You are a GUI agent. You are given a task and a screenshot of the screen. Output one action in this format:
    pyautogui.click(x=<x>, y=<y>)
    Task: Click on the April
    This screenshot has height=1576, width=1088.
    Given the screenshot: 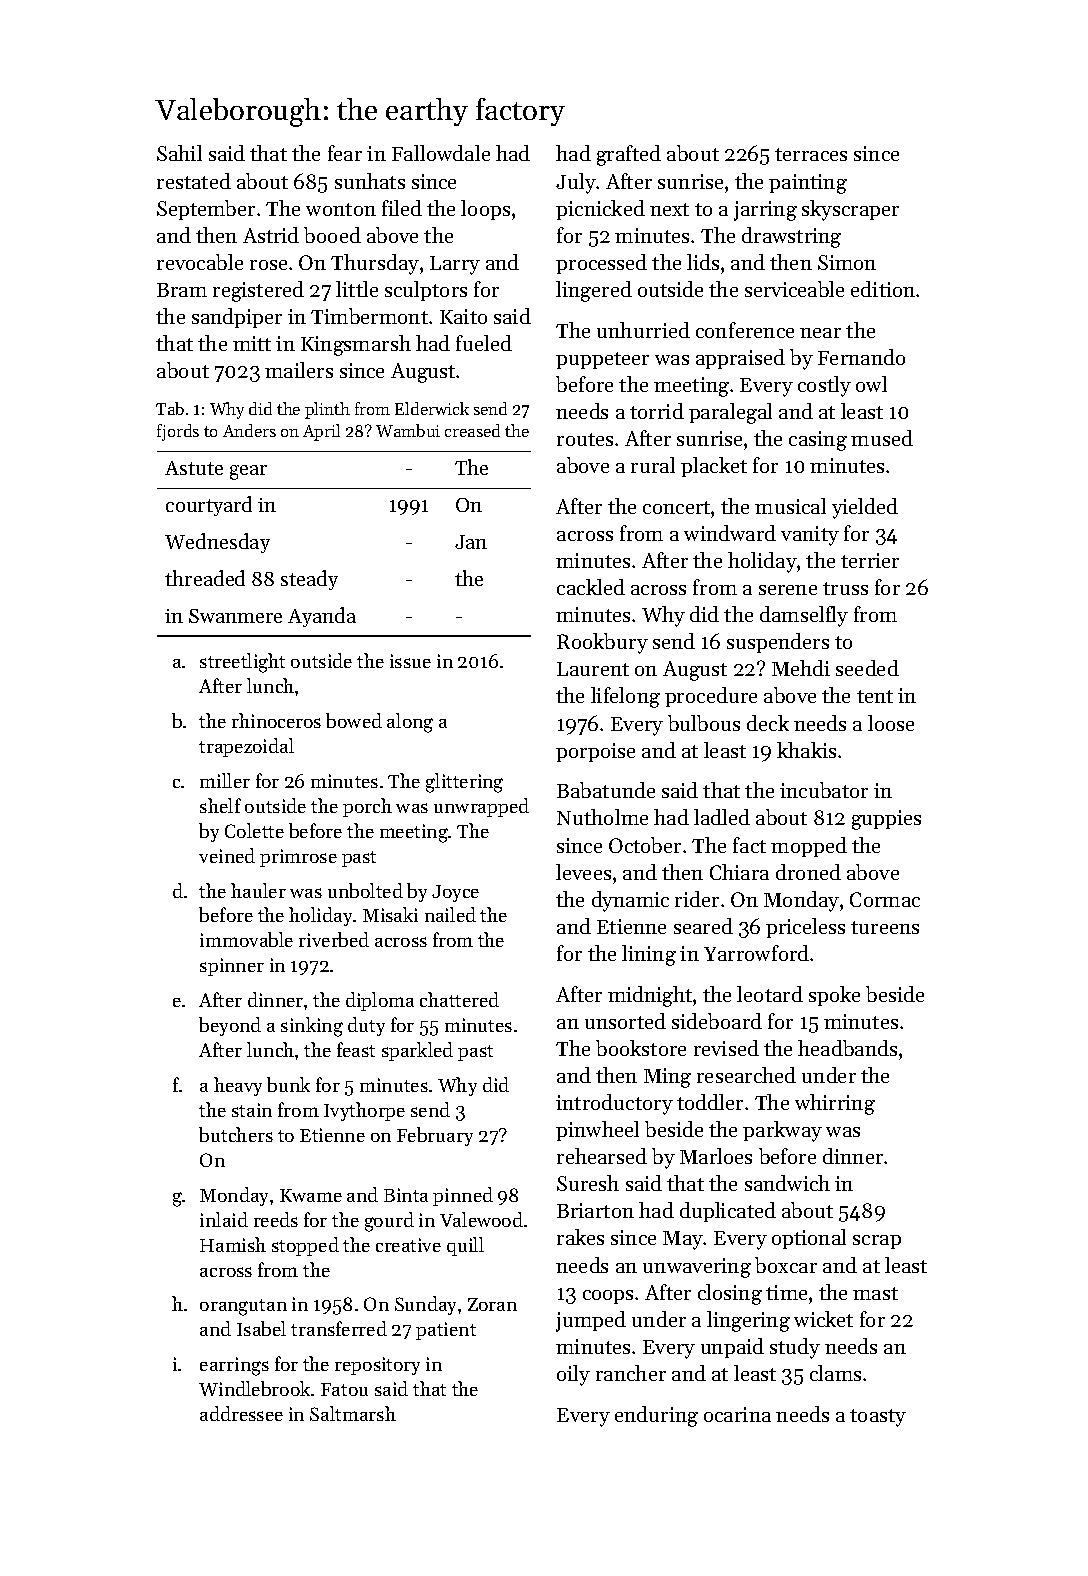 What is the action you would take?
    pyautogui.click(x=321, y=432)
